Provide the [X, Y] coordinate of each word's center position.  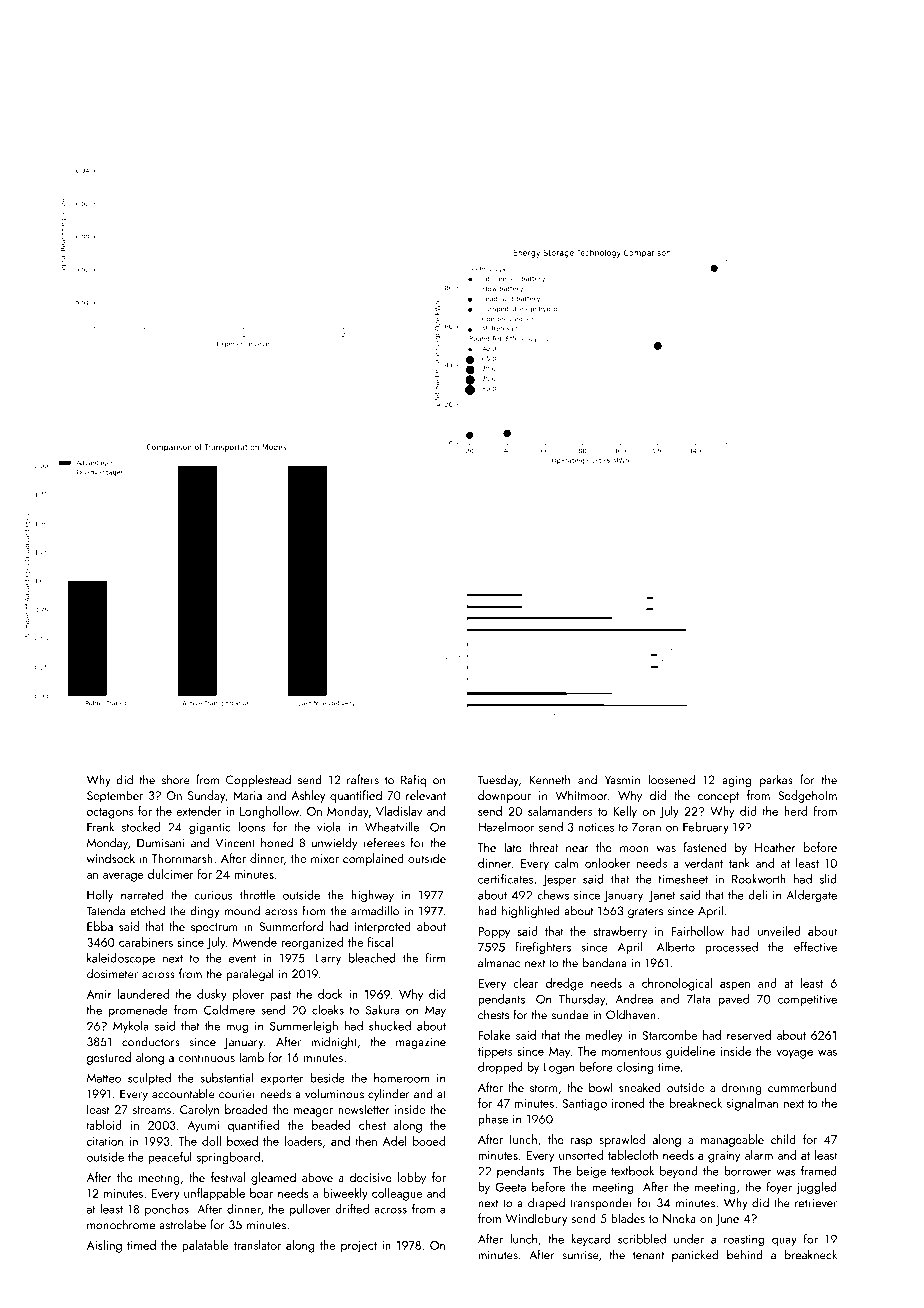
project [359, 1247]
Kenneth [550, 779]
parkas [776, 780]
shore [176, 779]
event [242, 959]
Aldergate [811, 896]
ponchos [167, 1210]
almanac [499, 962]
